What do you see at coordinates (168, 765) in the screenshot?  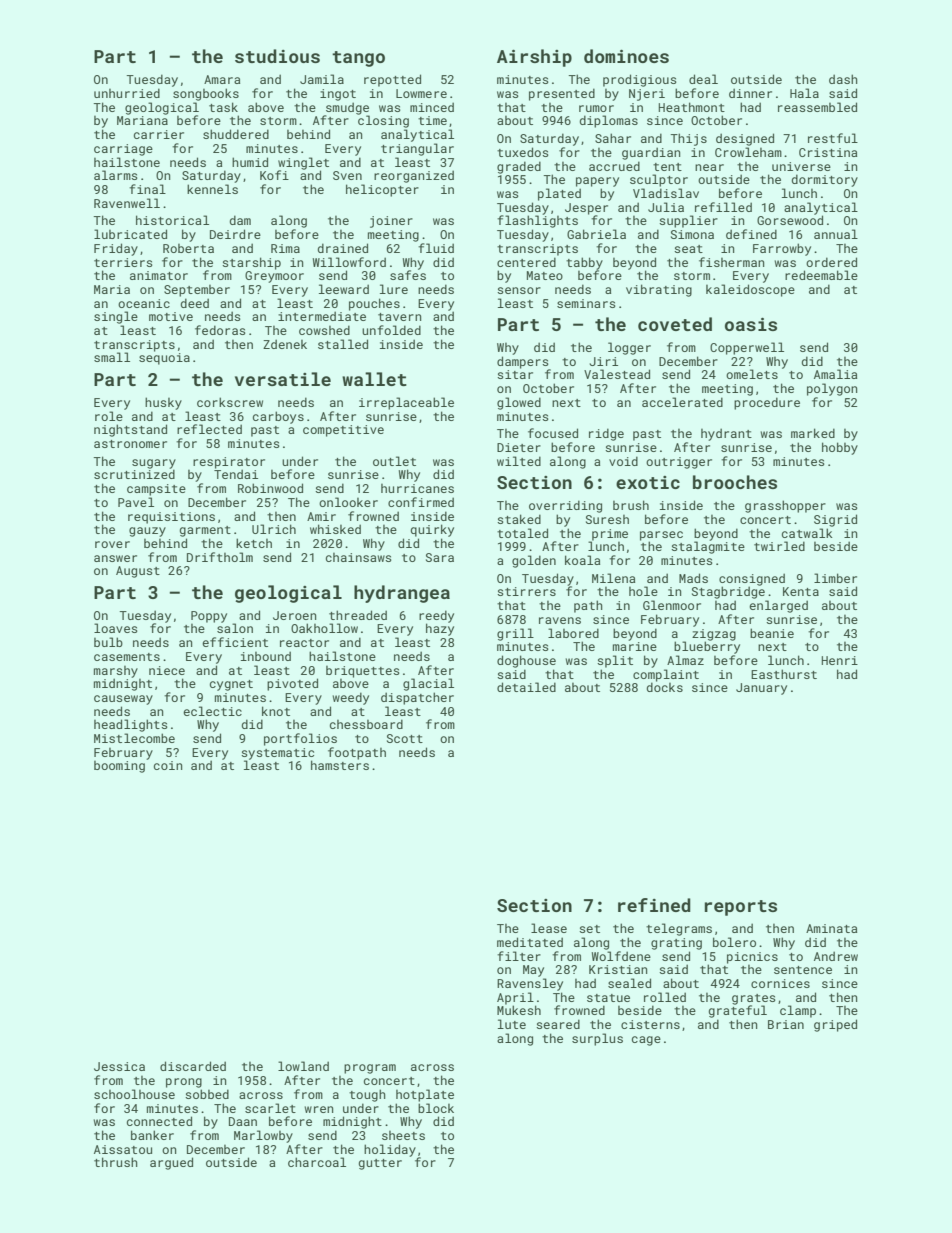 I see `coin` at bounding box center [168, 765].
